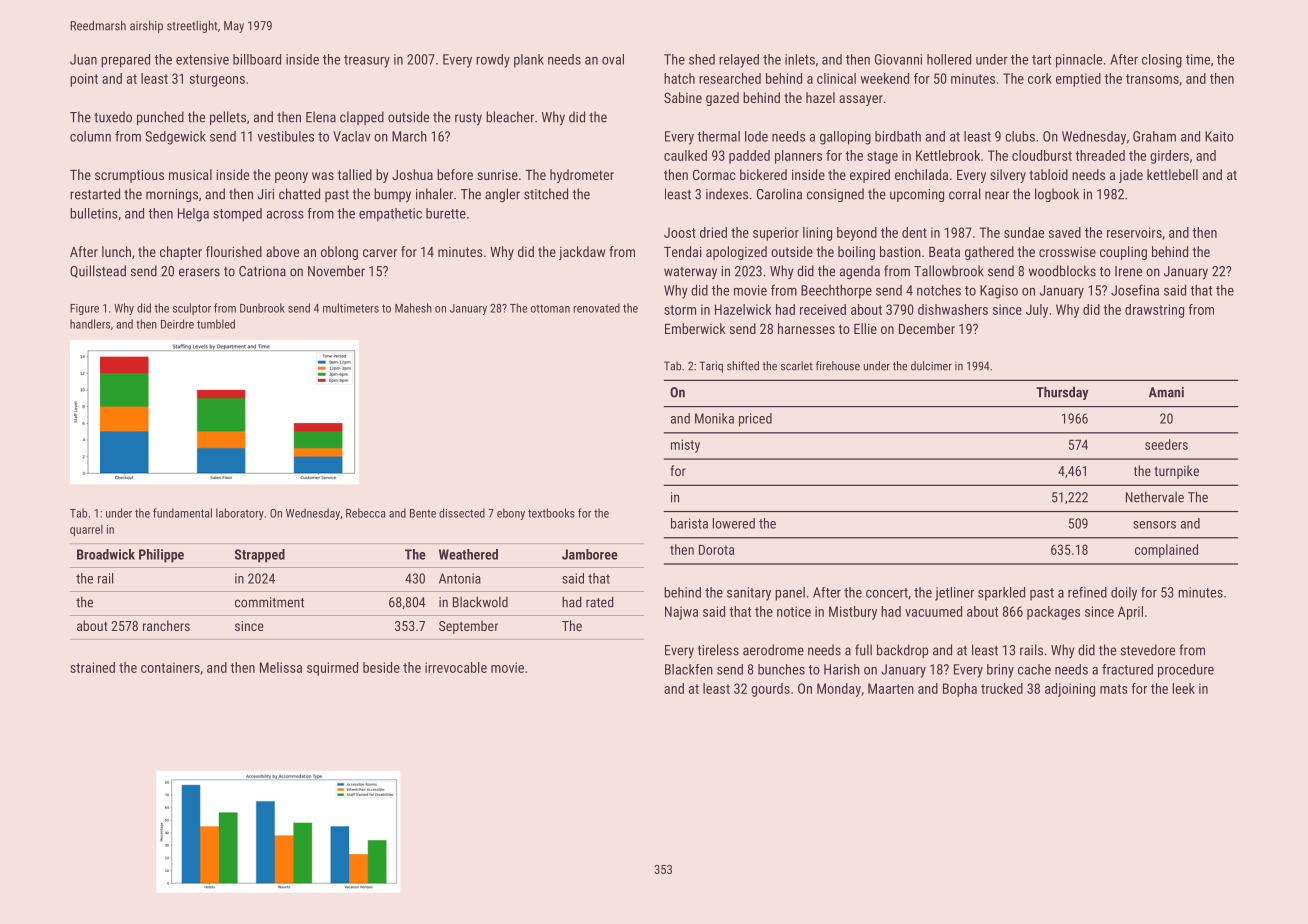 Image resolution: width=1308 pixels, height=924 pixels. What do you see at coordinates (365, 513) in the page?
I see `Rebecca` at bounding box center [365, 513].
